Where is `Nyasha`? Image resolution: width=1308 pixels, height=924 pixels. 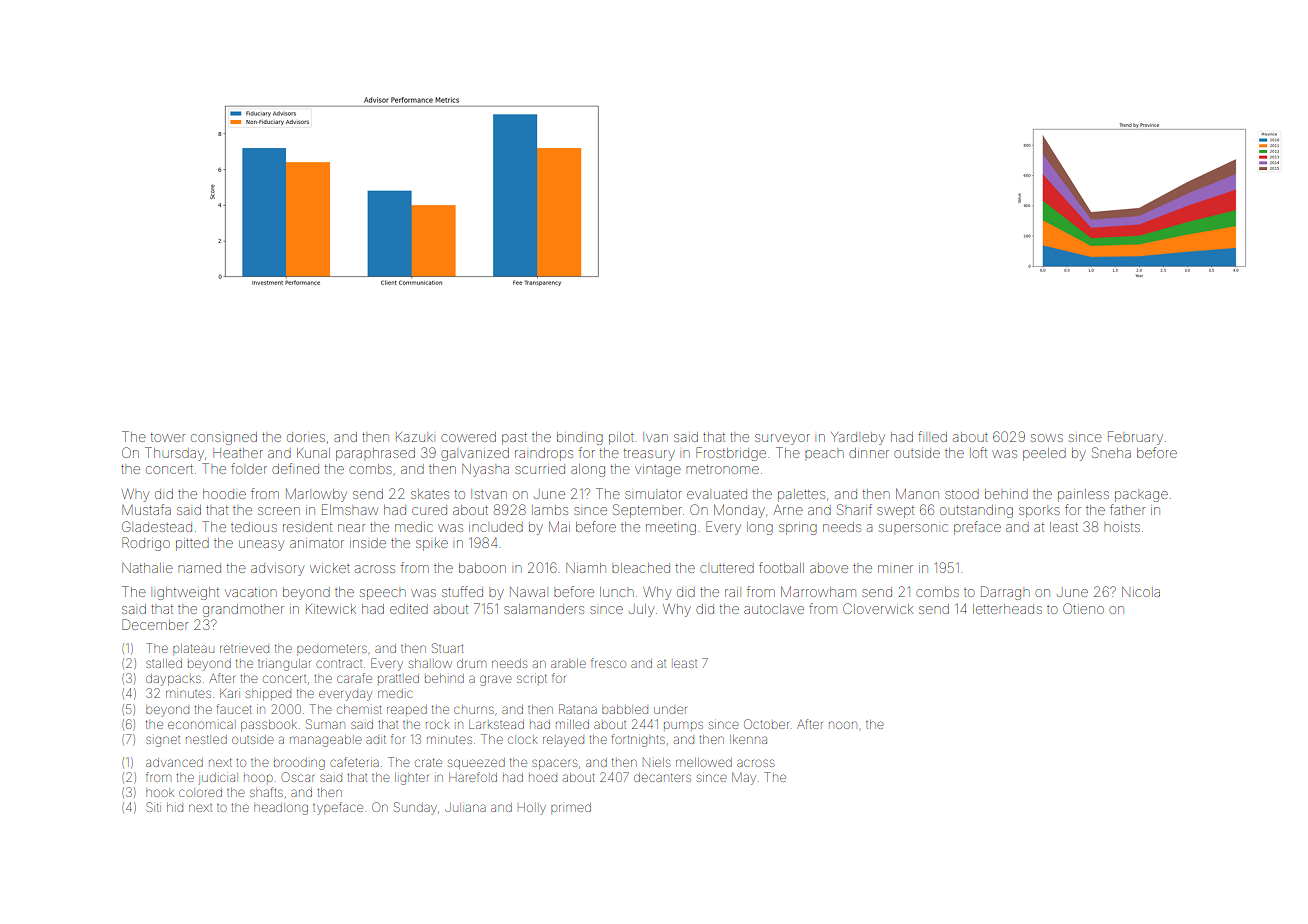
Nyasha is located at coordinates (485, 470).
